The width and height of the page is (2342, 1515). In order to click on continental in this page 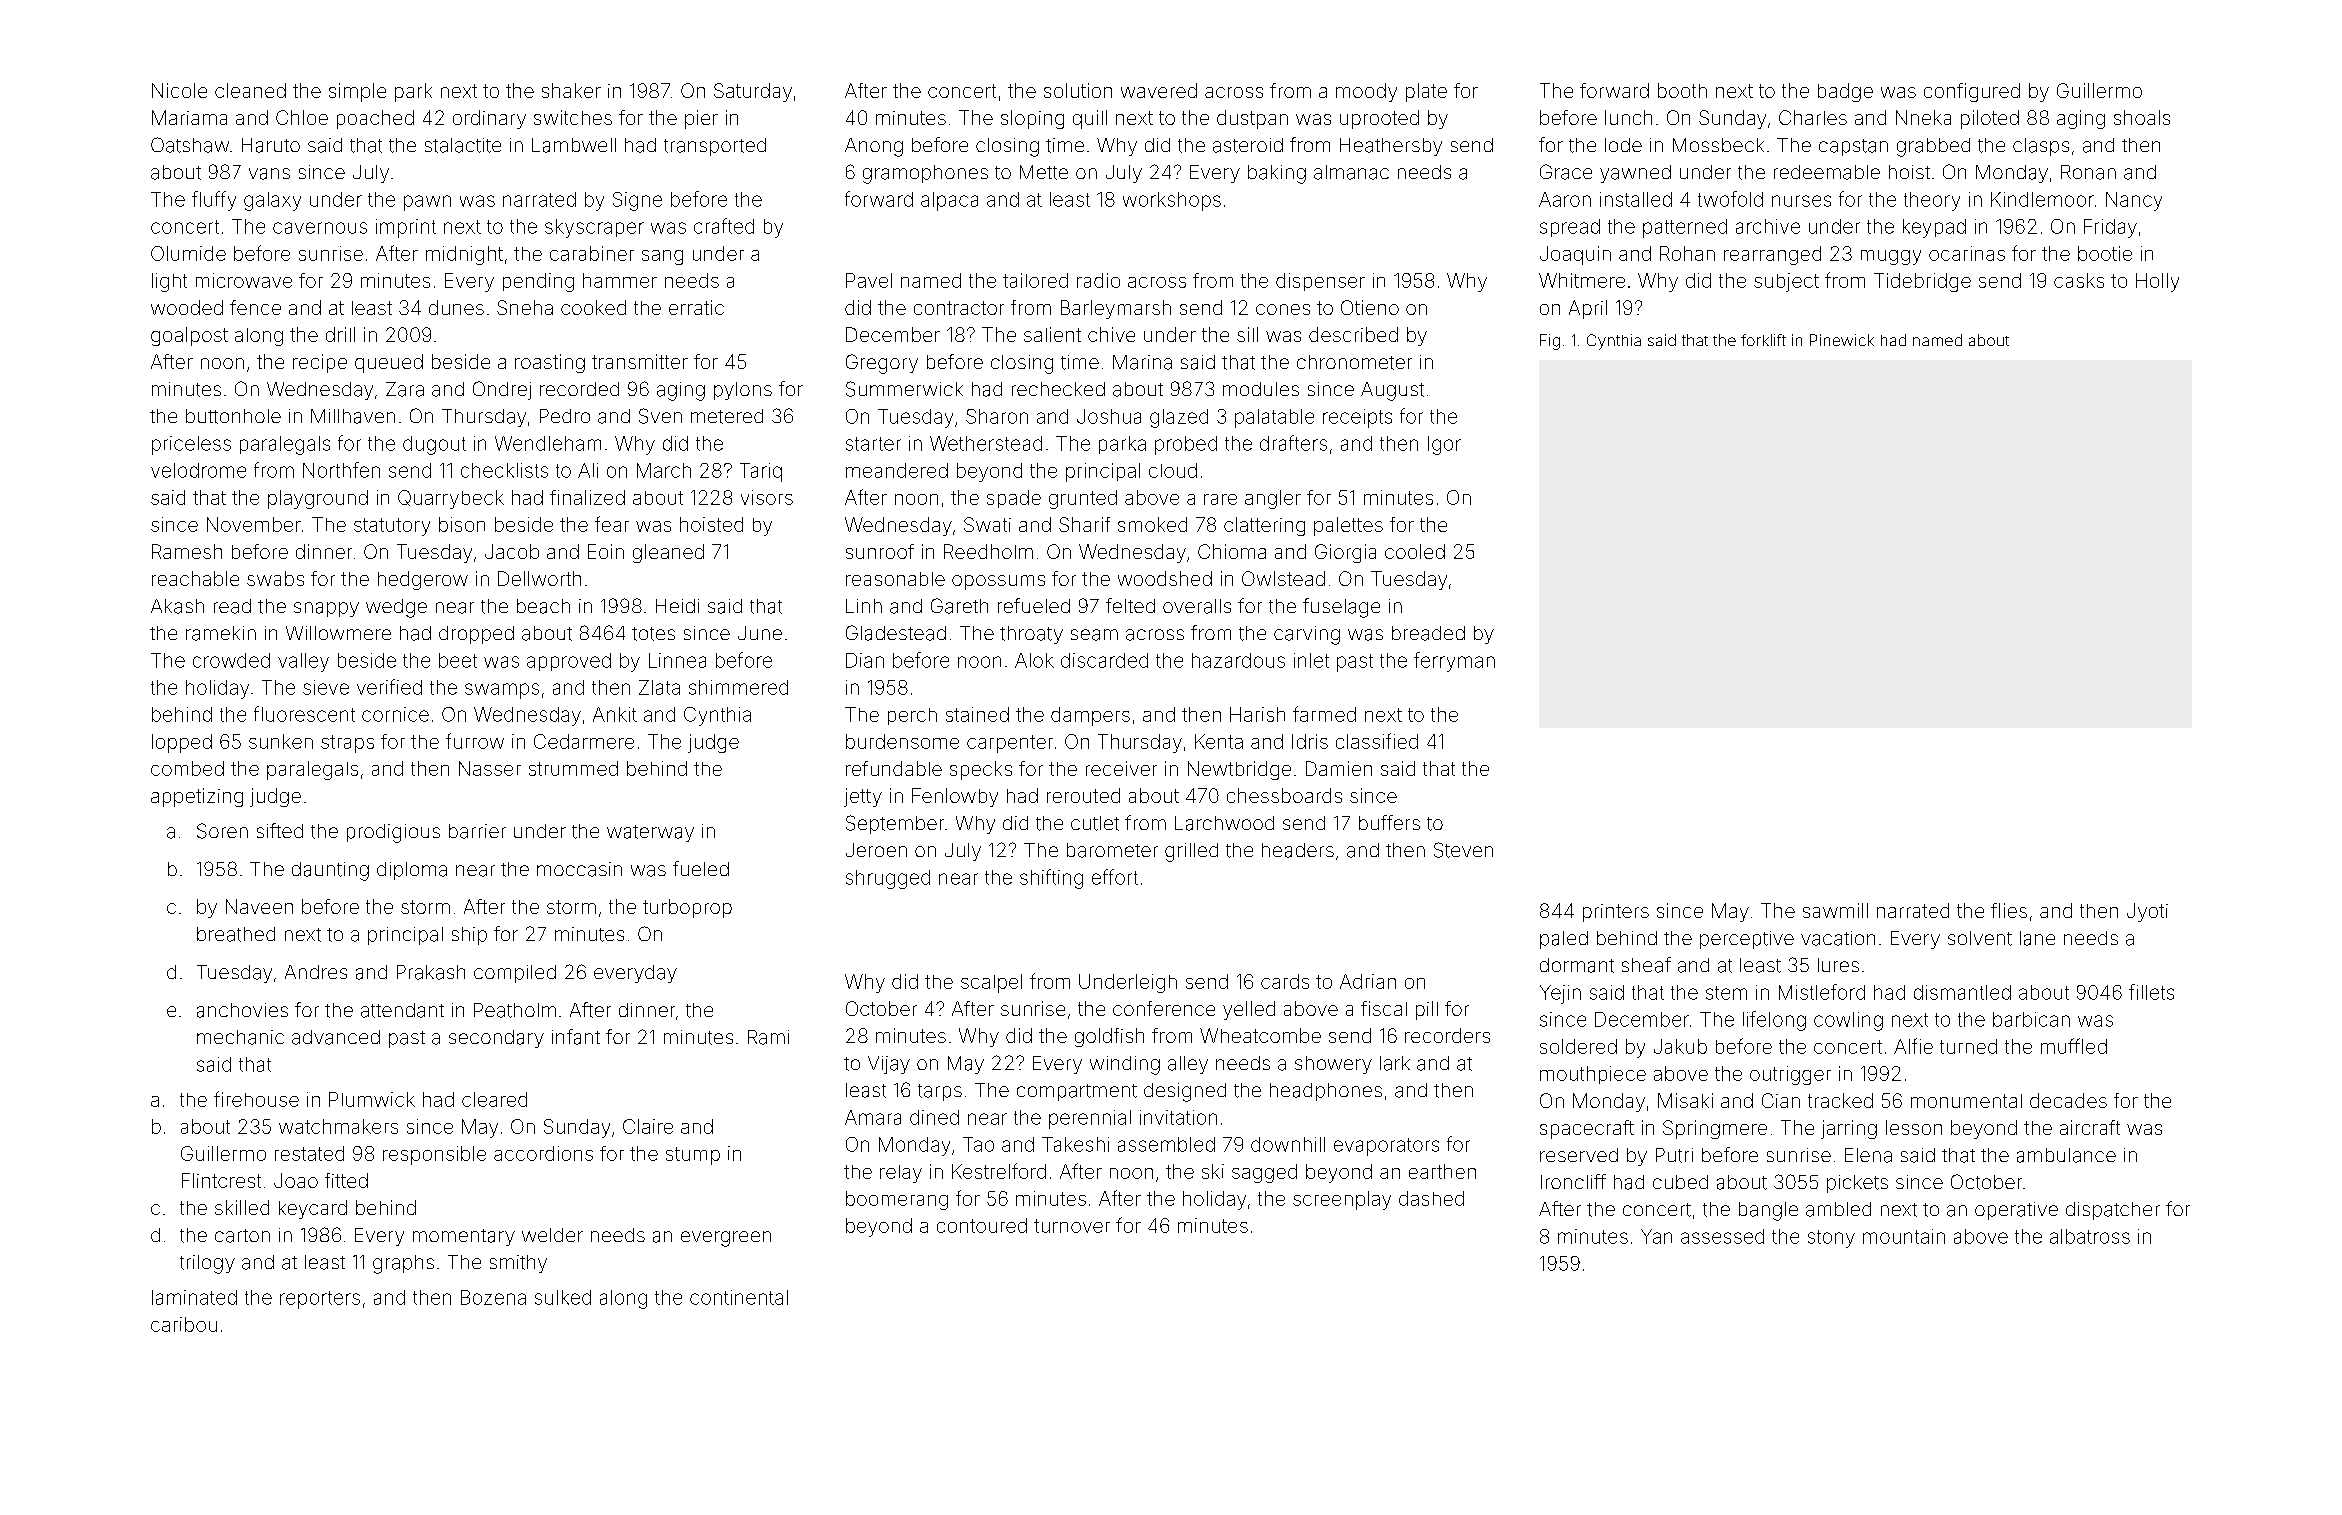, I will do `click(739, 1297)`.
